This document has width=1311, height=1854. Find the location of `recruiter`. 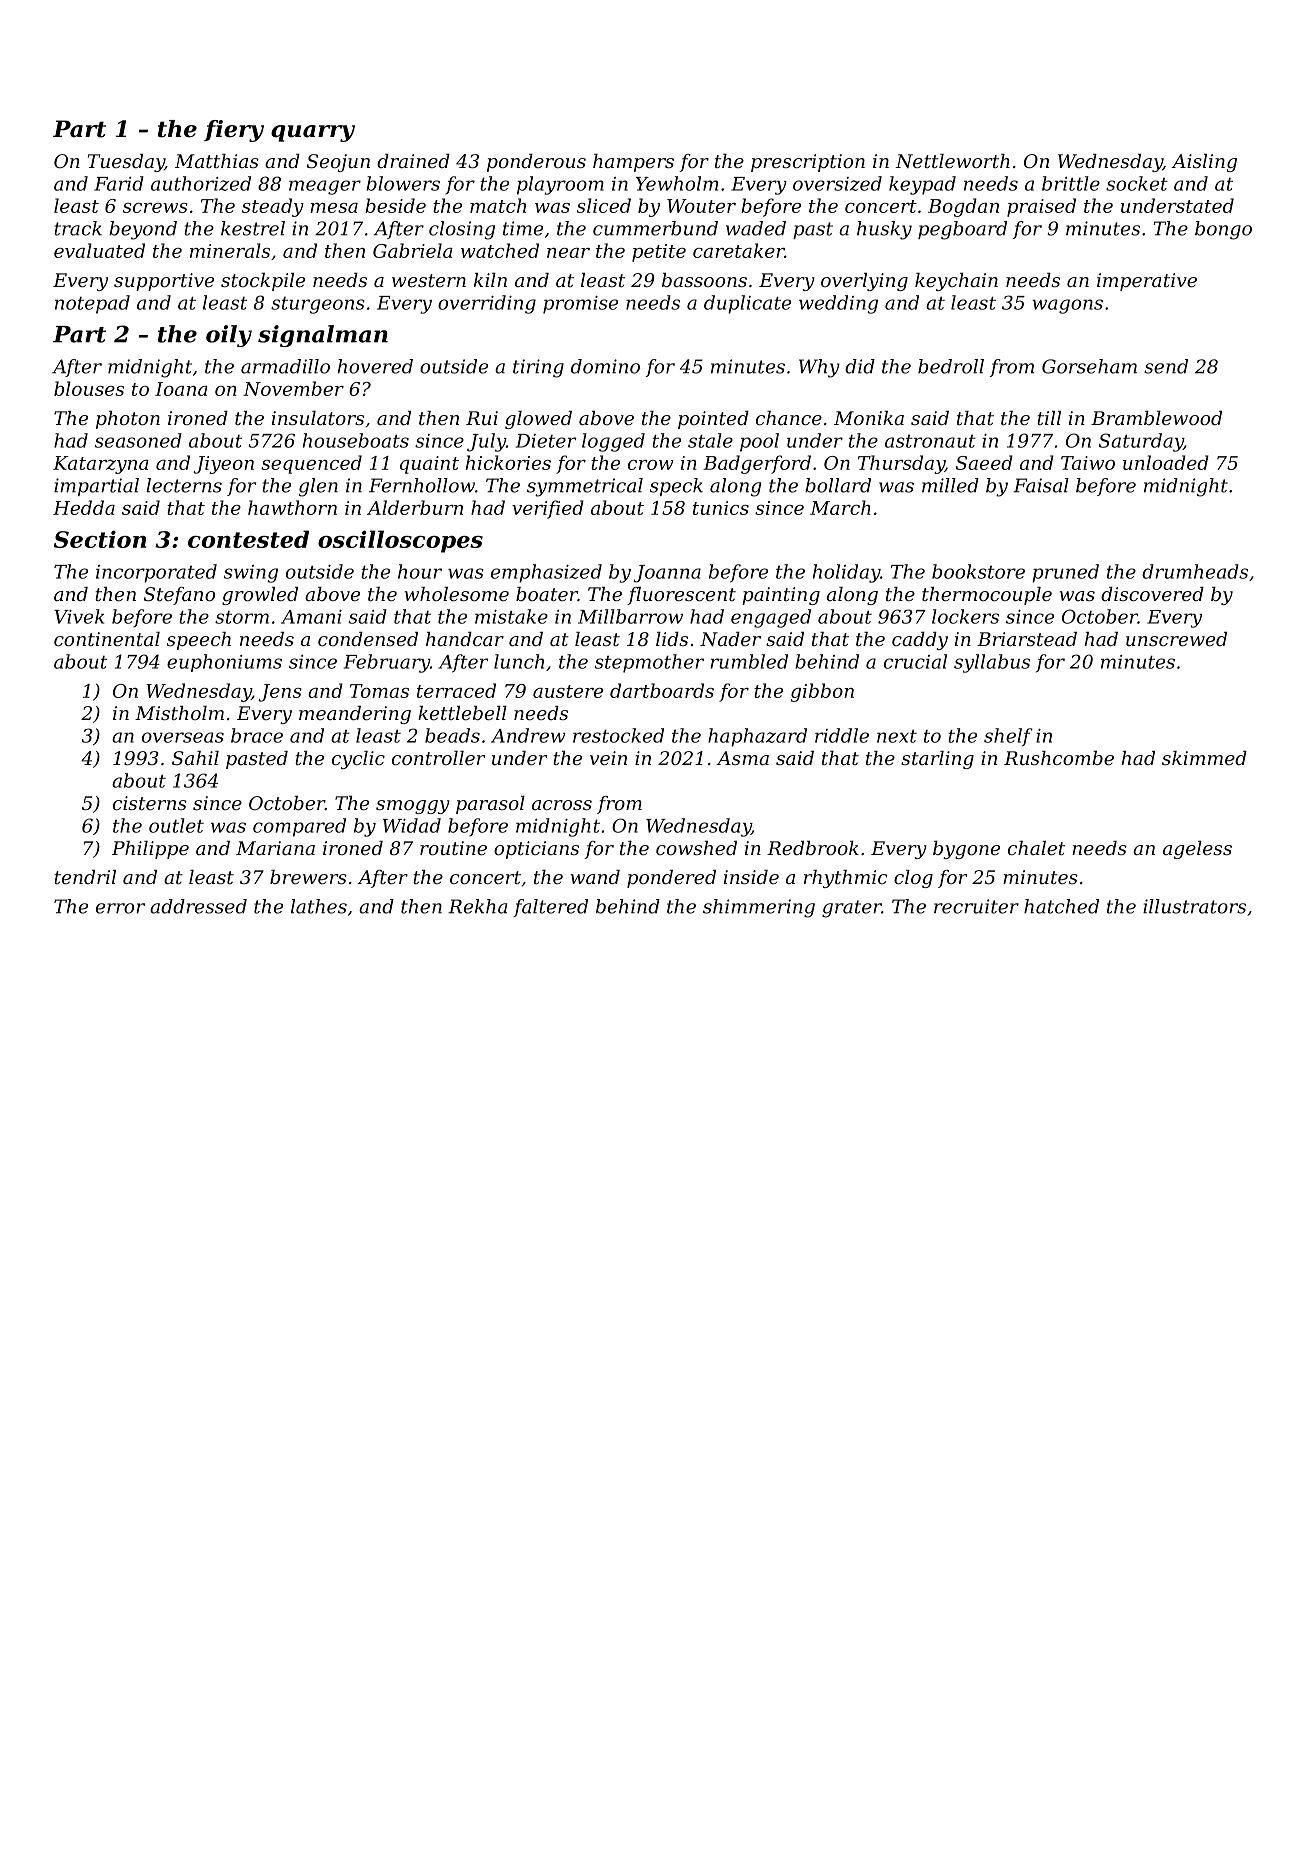

recruiter is located at coordinates (976, 906).
